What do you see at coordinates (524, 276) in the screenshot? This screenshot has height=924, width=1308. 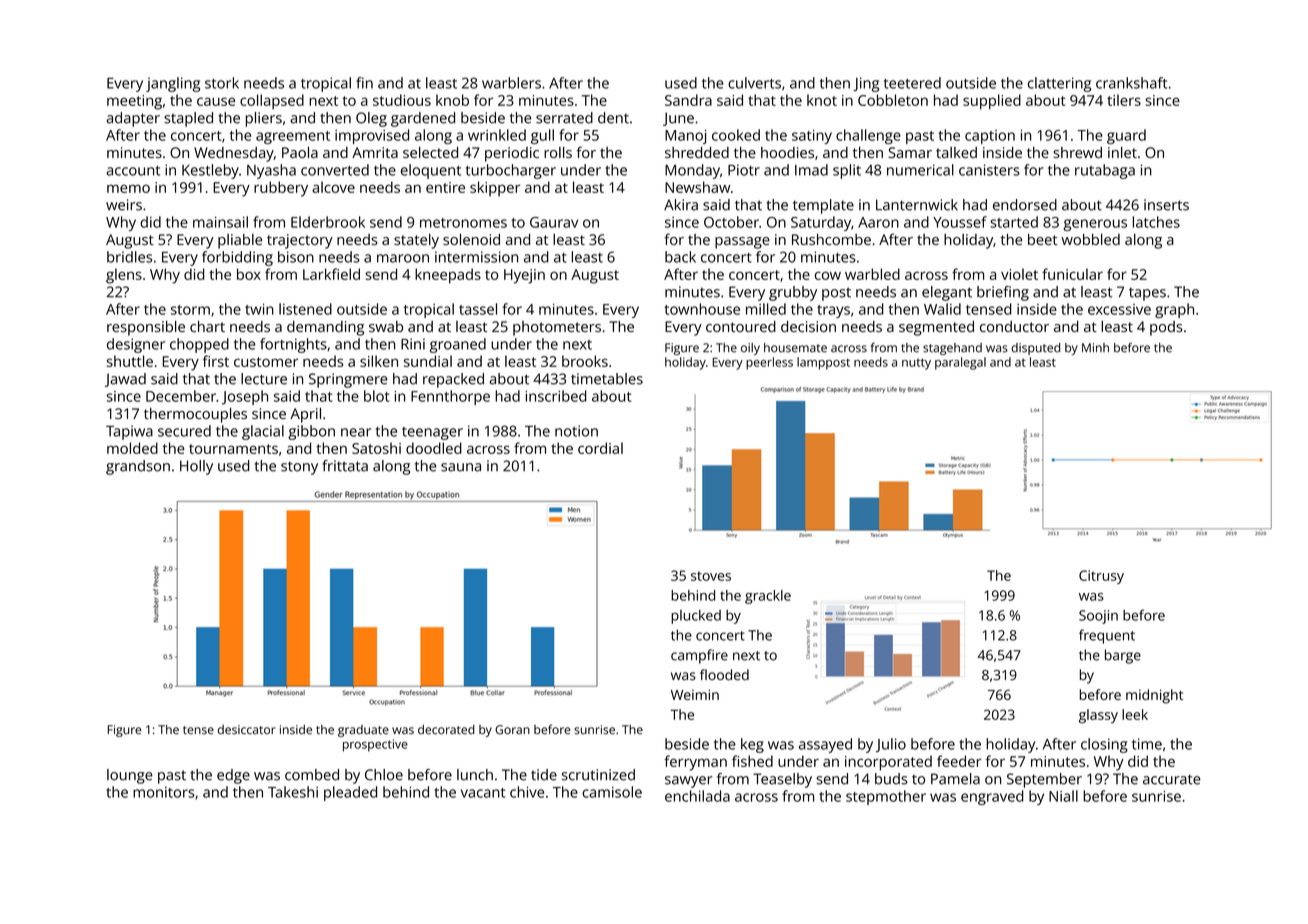 I see `Hyejin` at bounding box center [524, 276].
